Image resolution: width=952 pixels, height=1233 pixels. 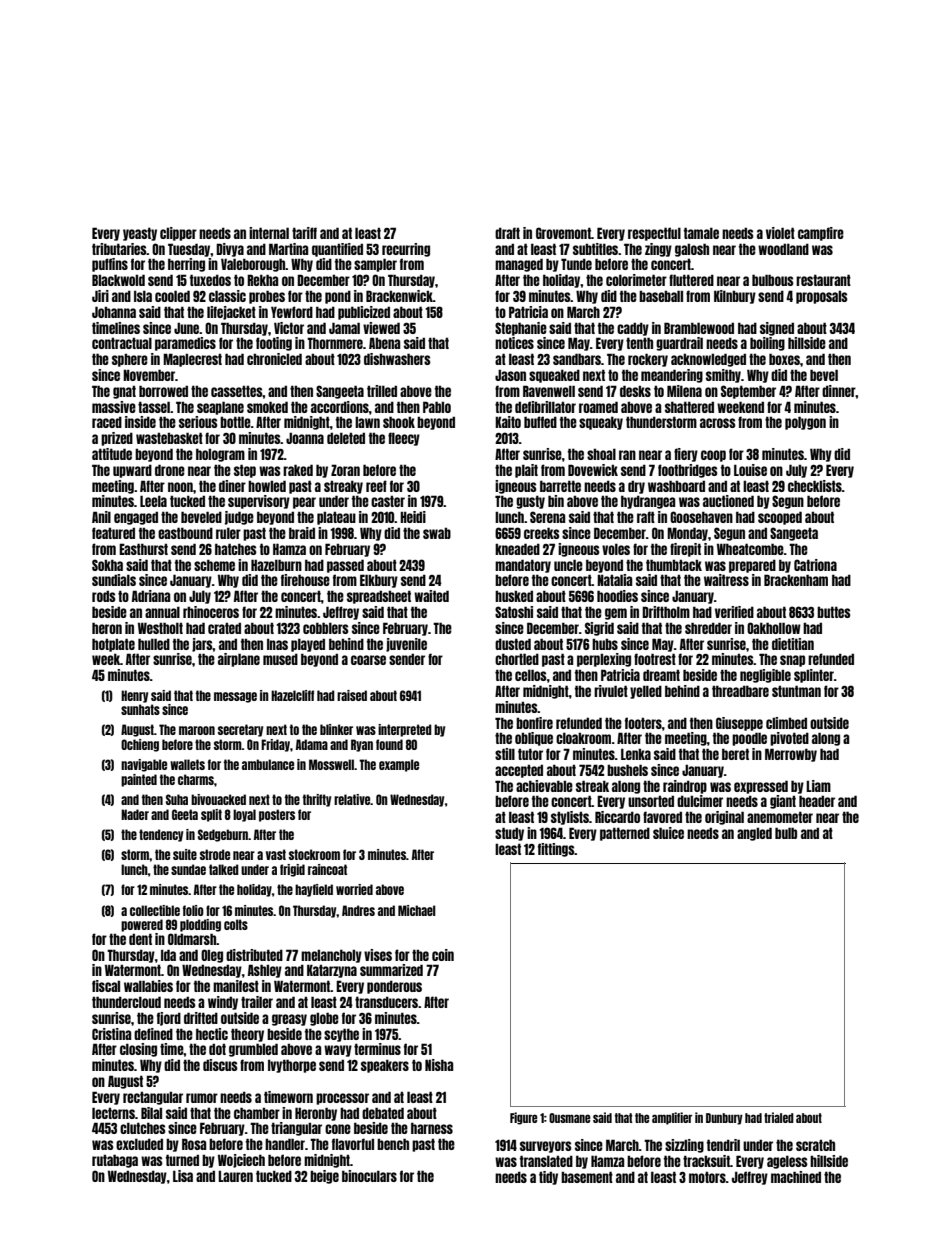 I want to click on proposals, so click(x=822, y=297).
